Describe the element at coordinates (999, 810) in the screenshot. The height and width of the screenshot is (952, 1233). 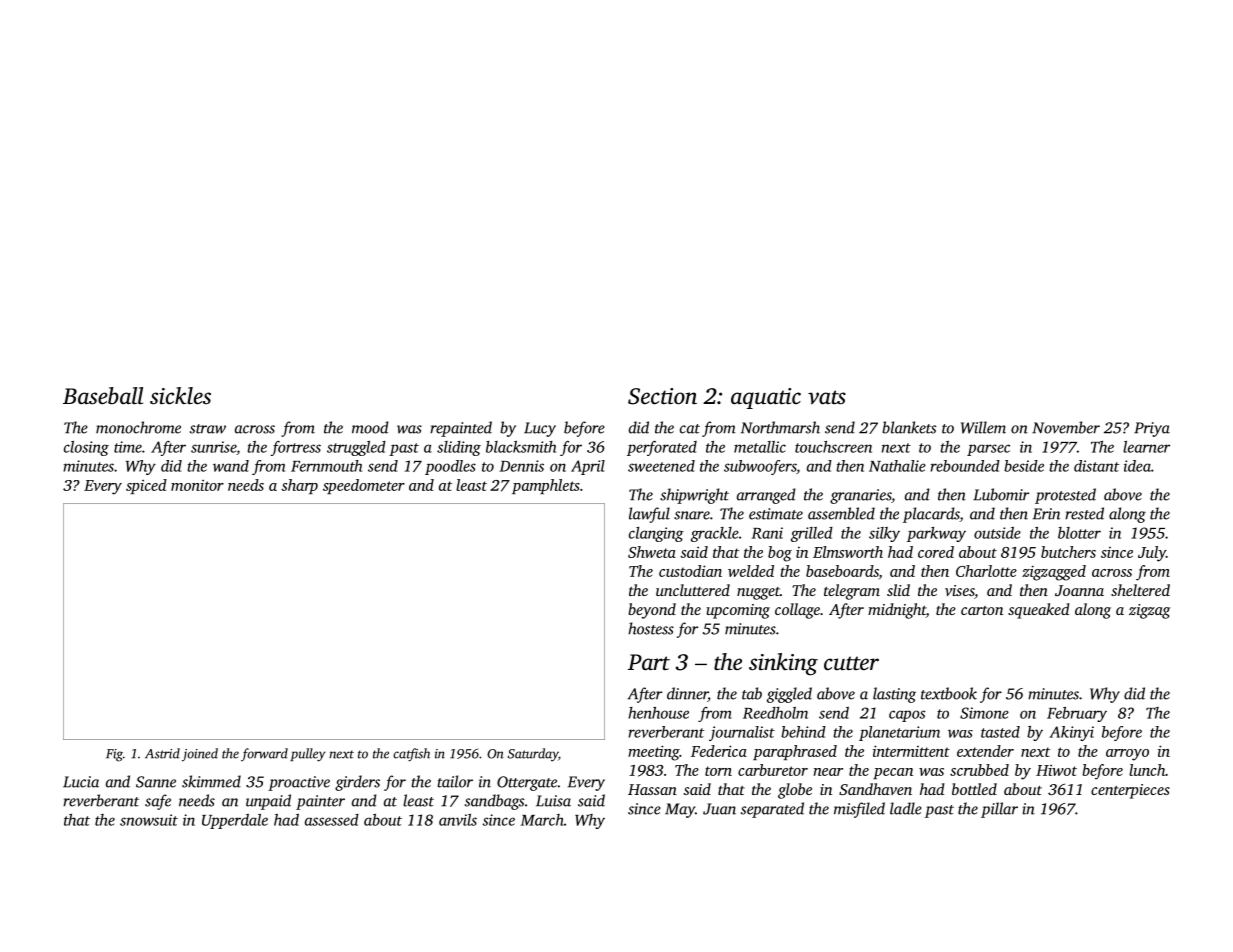
I see `pillar` at that location.
